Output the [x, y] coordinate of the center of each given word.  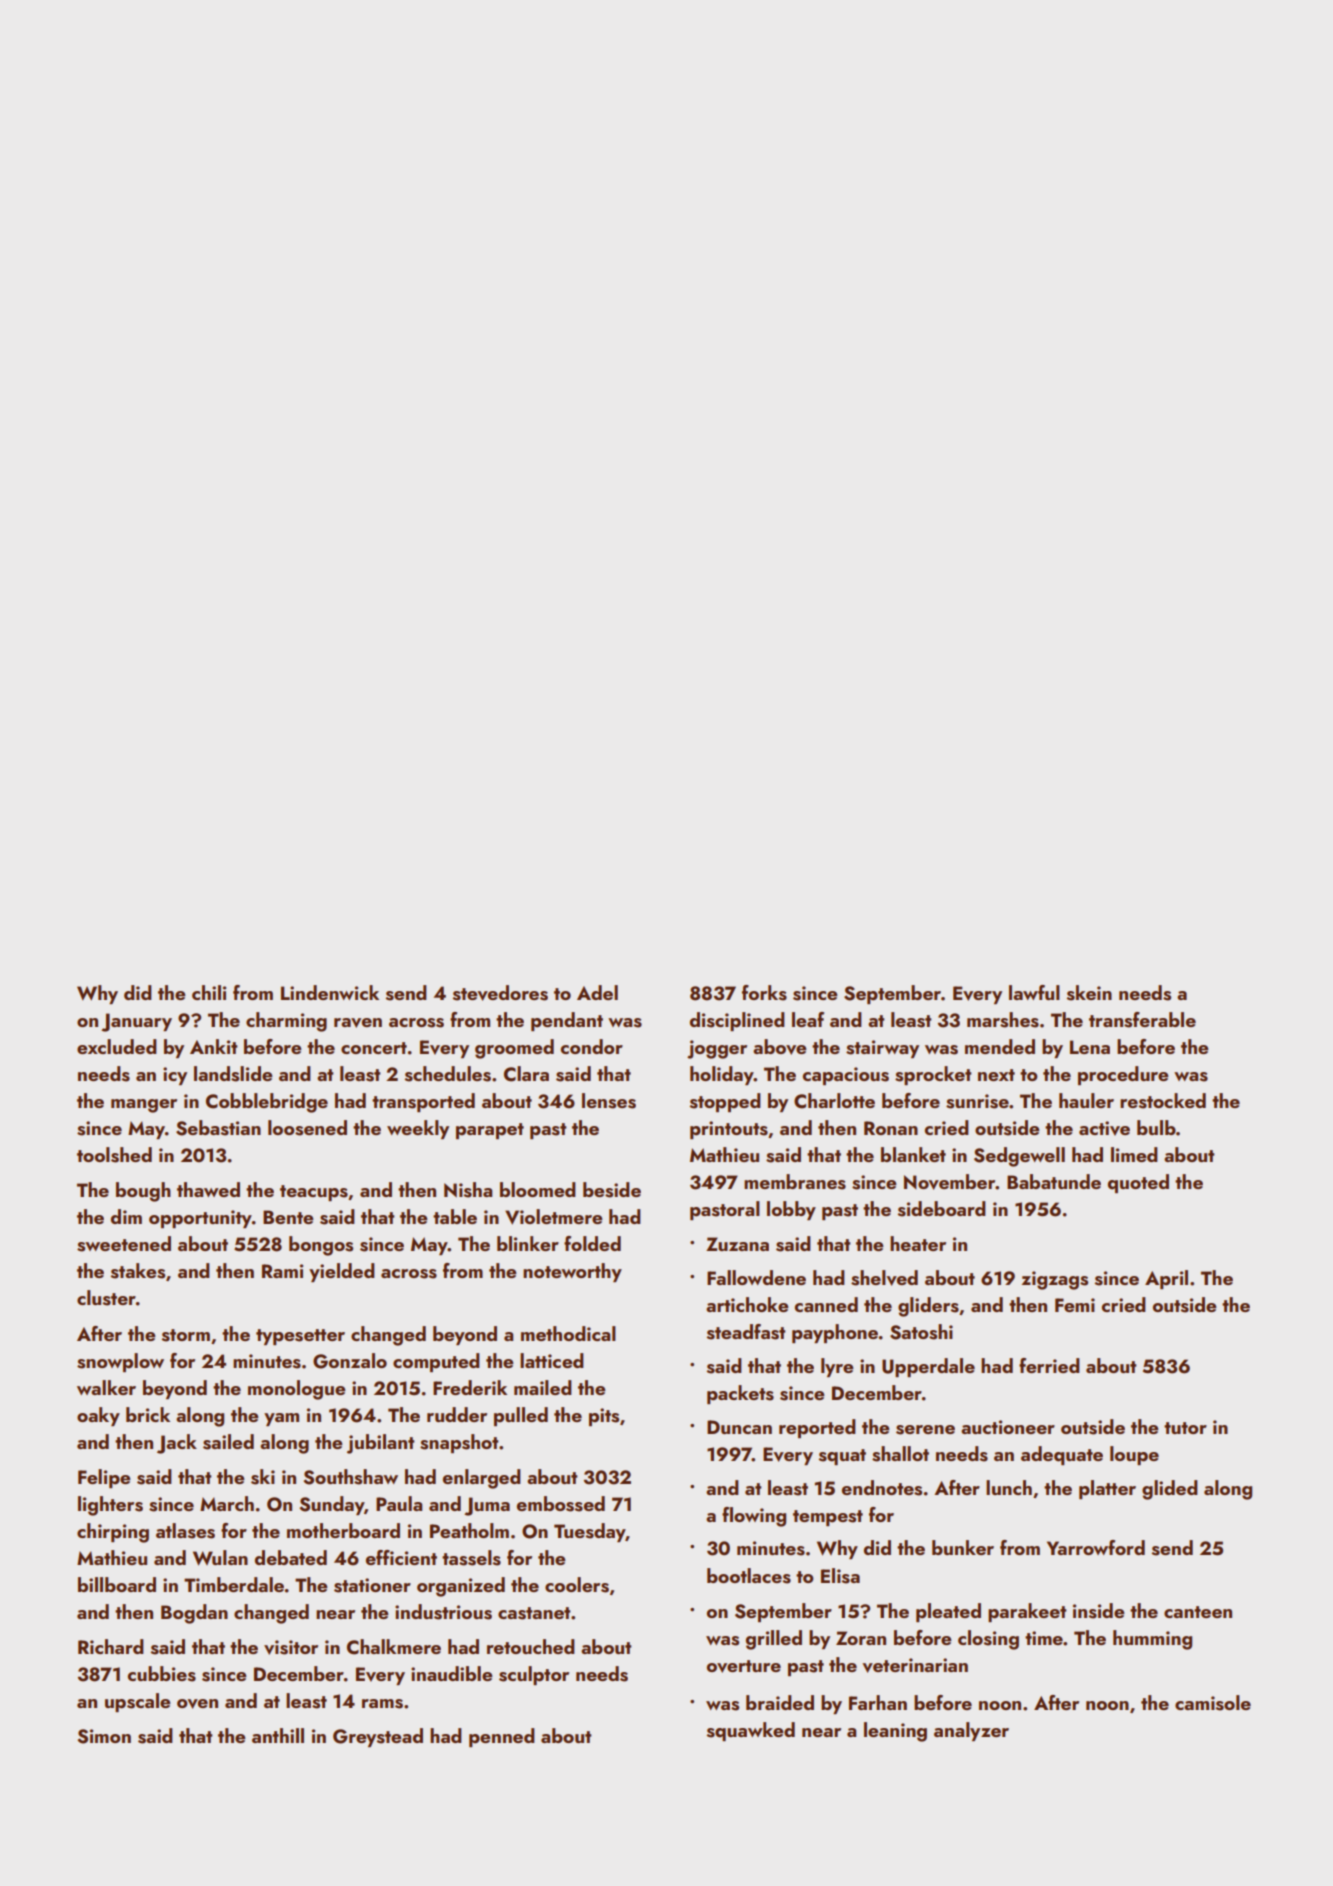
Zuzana [737, 1244]
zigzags [1055, 1280]
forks [764, 993]
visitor [291, 1647]
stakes [138, 1271]
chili [209, 992]
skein [1089, 993]
